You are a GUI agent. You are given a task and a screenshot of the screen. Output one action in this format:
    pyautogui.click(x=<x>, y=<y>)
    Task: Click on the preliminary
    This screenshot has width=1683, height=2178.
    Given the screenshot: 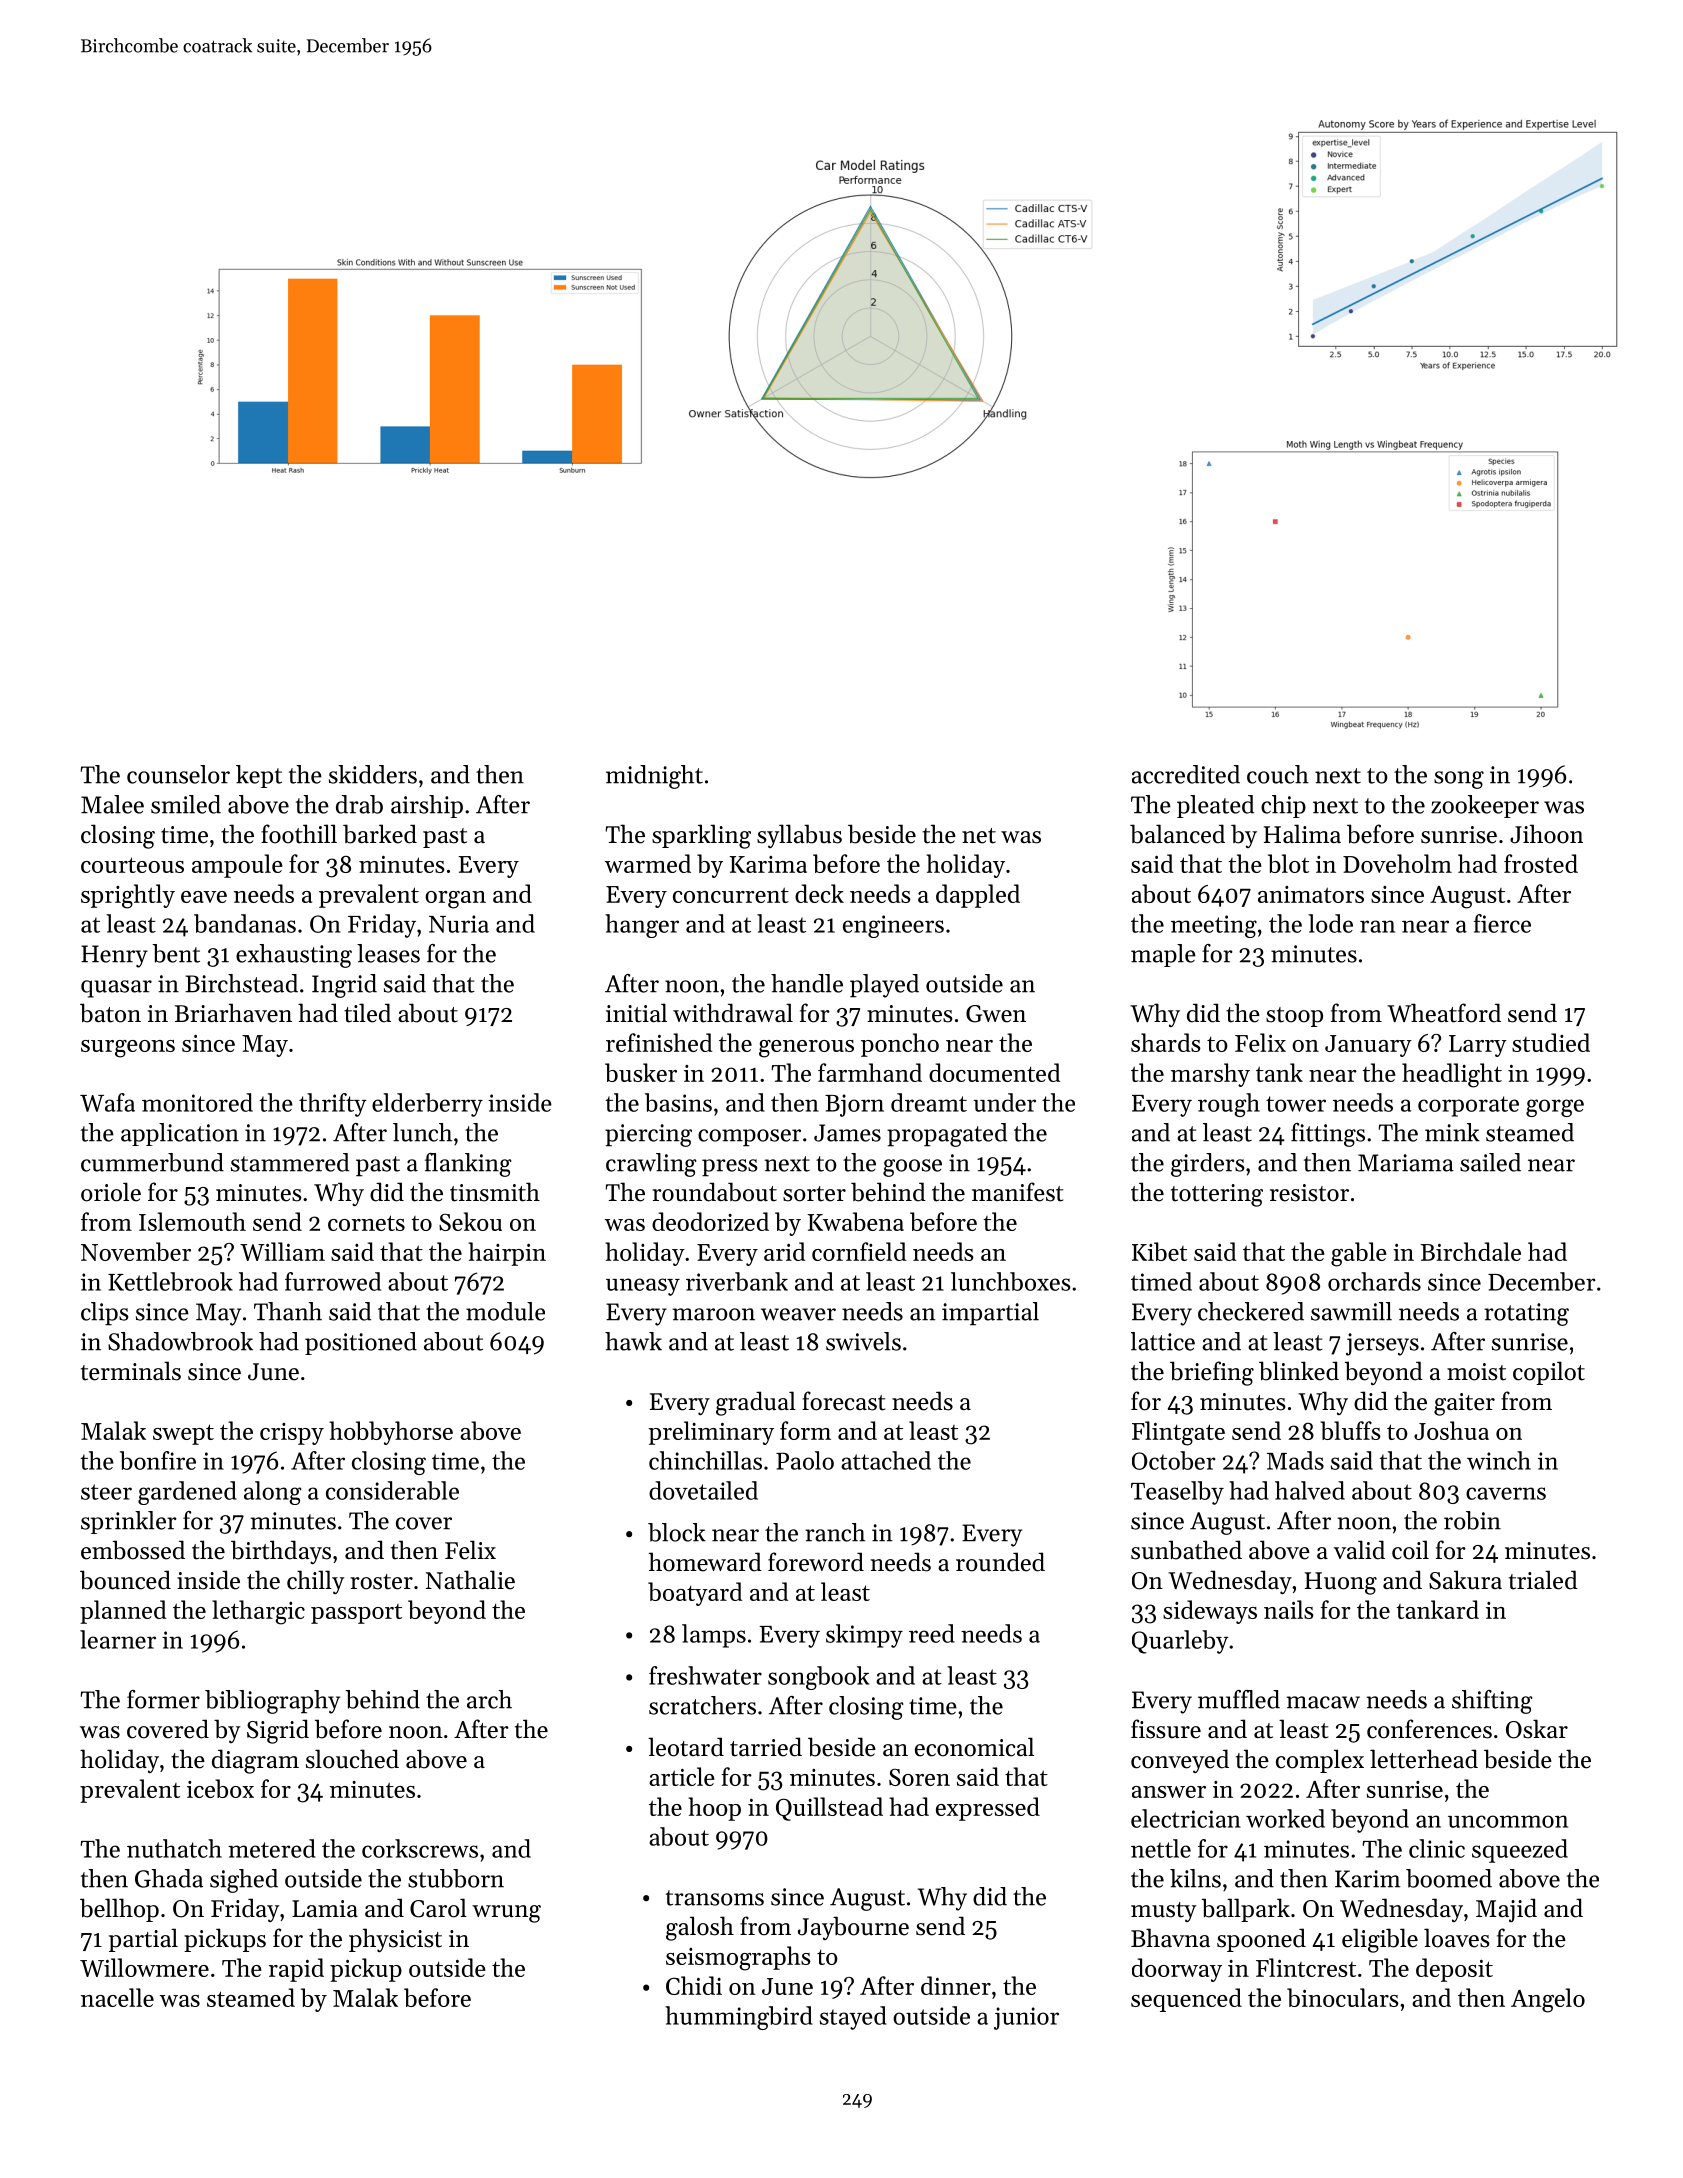 What is the action you would take?
    pyautogui.click(x=711, y=1433)
